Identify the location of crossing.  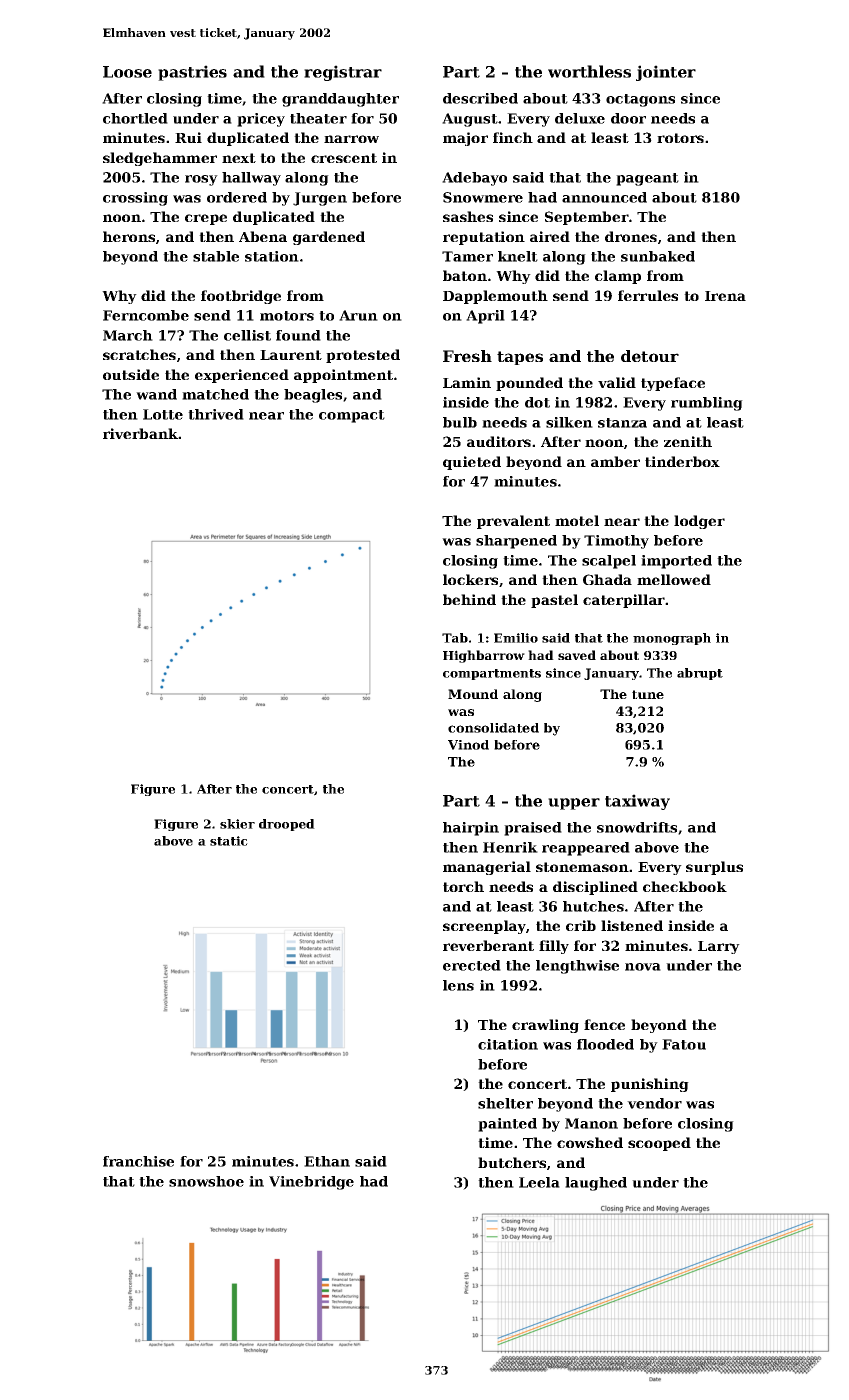
(135, 199).
